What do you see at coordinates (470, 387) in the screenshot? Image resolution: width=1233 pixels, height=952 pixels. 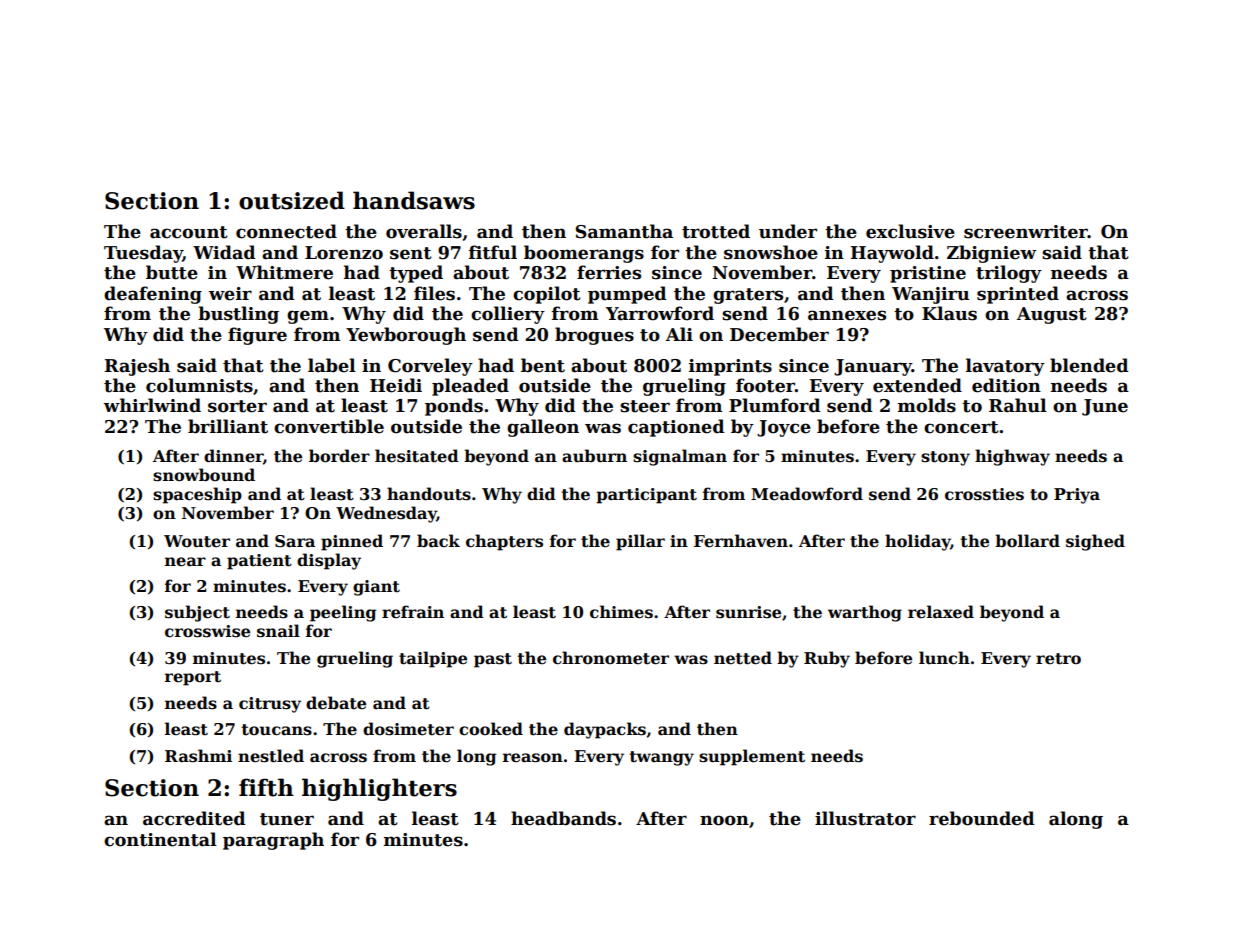 I see `pleaded` at bounding box center [470, 387].
